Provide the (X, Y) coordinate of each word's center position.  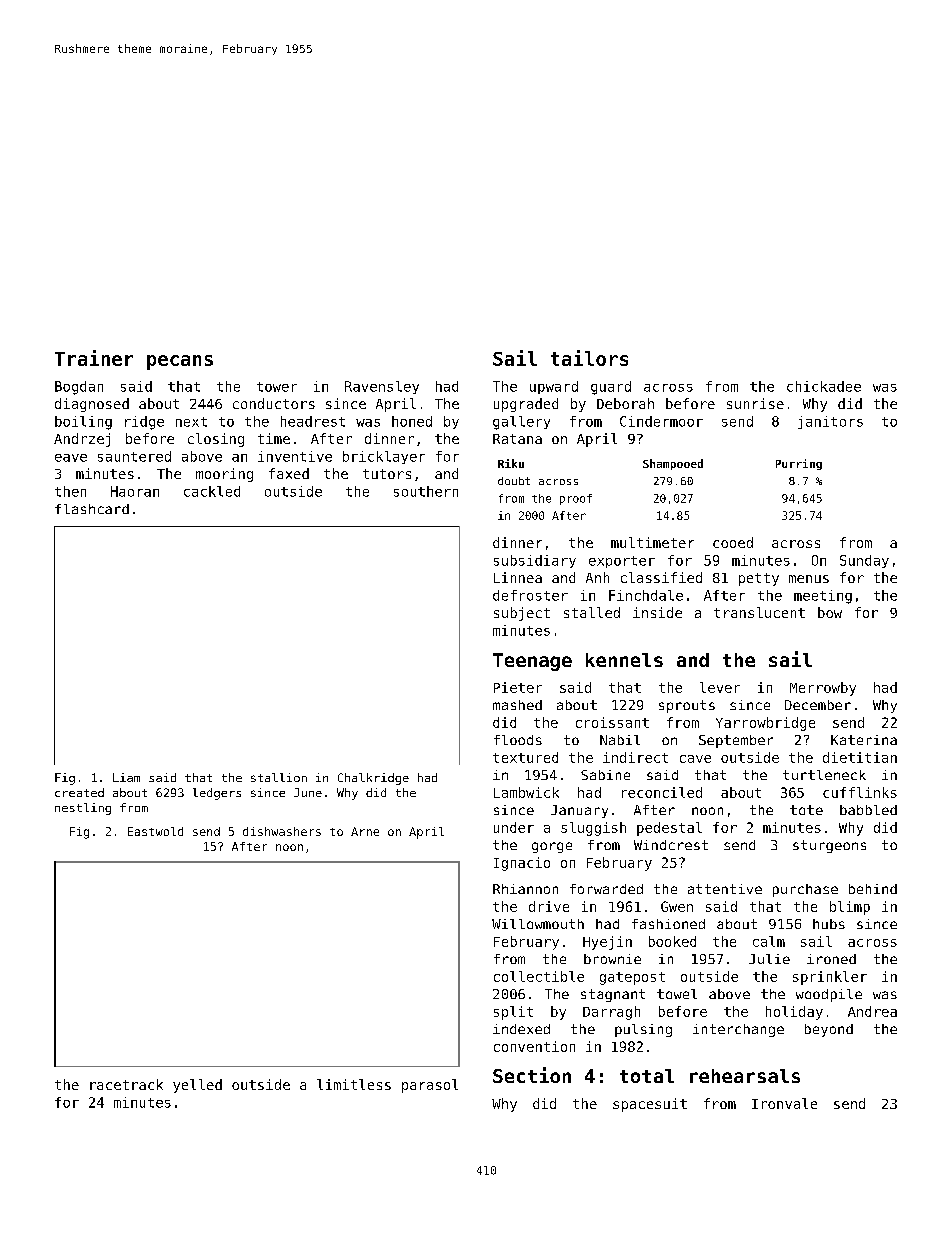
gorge (552, 847)
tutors (387, 474)
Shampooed (673, 464)
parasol (430, 1086)
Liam (126, 777)
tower (277, 387)
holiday (794, 1013)
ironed (831, 959)
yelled (197, 1086)
